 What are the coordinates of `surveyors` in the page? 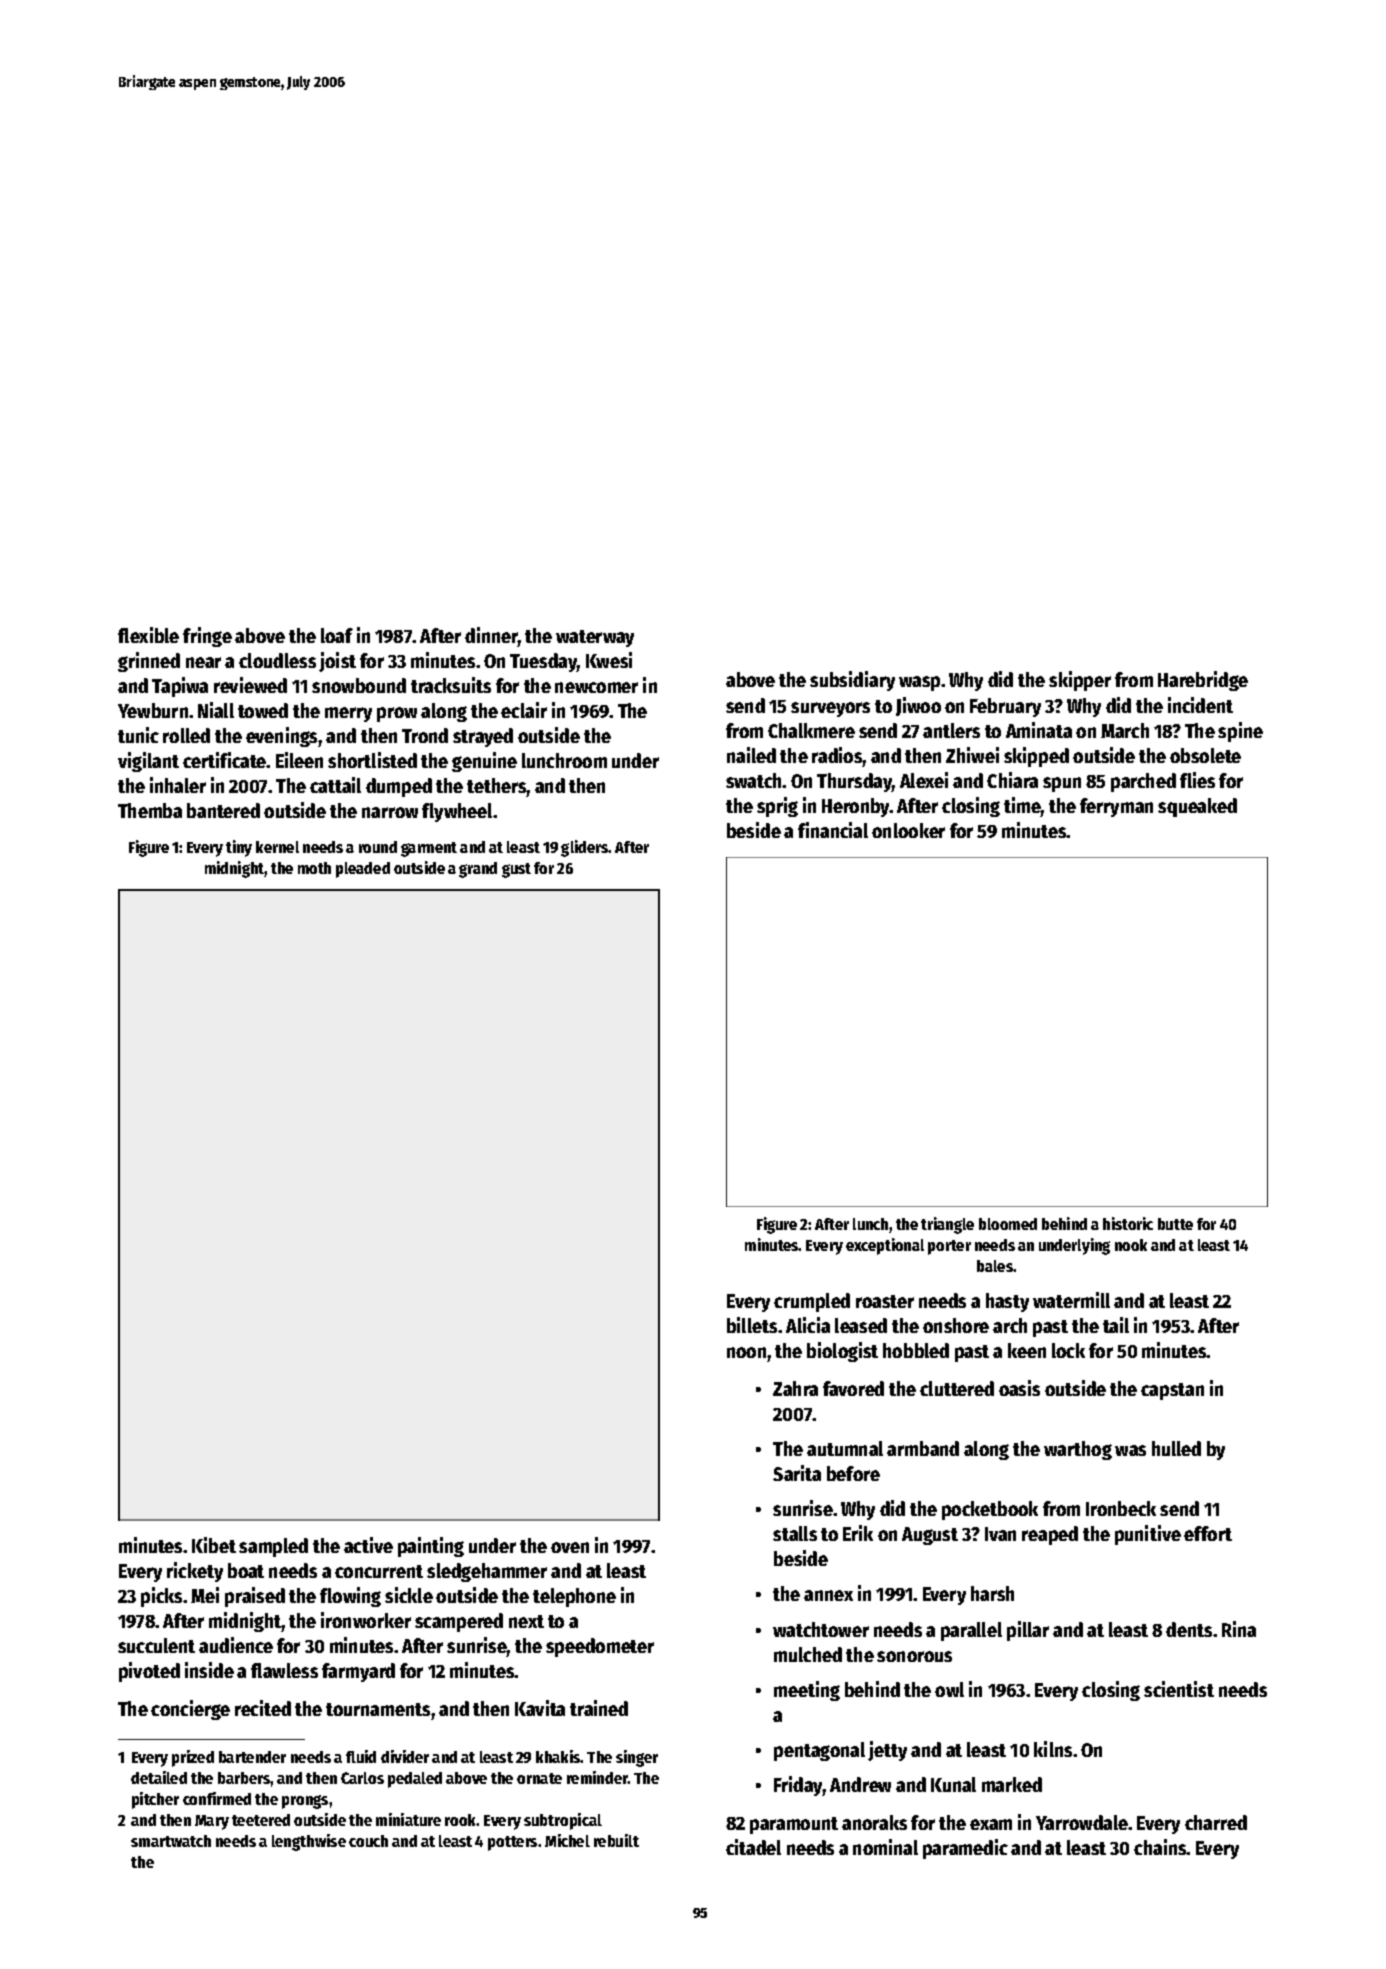 It's located at (830, 709).
